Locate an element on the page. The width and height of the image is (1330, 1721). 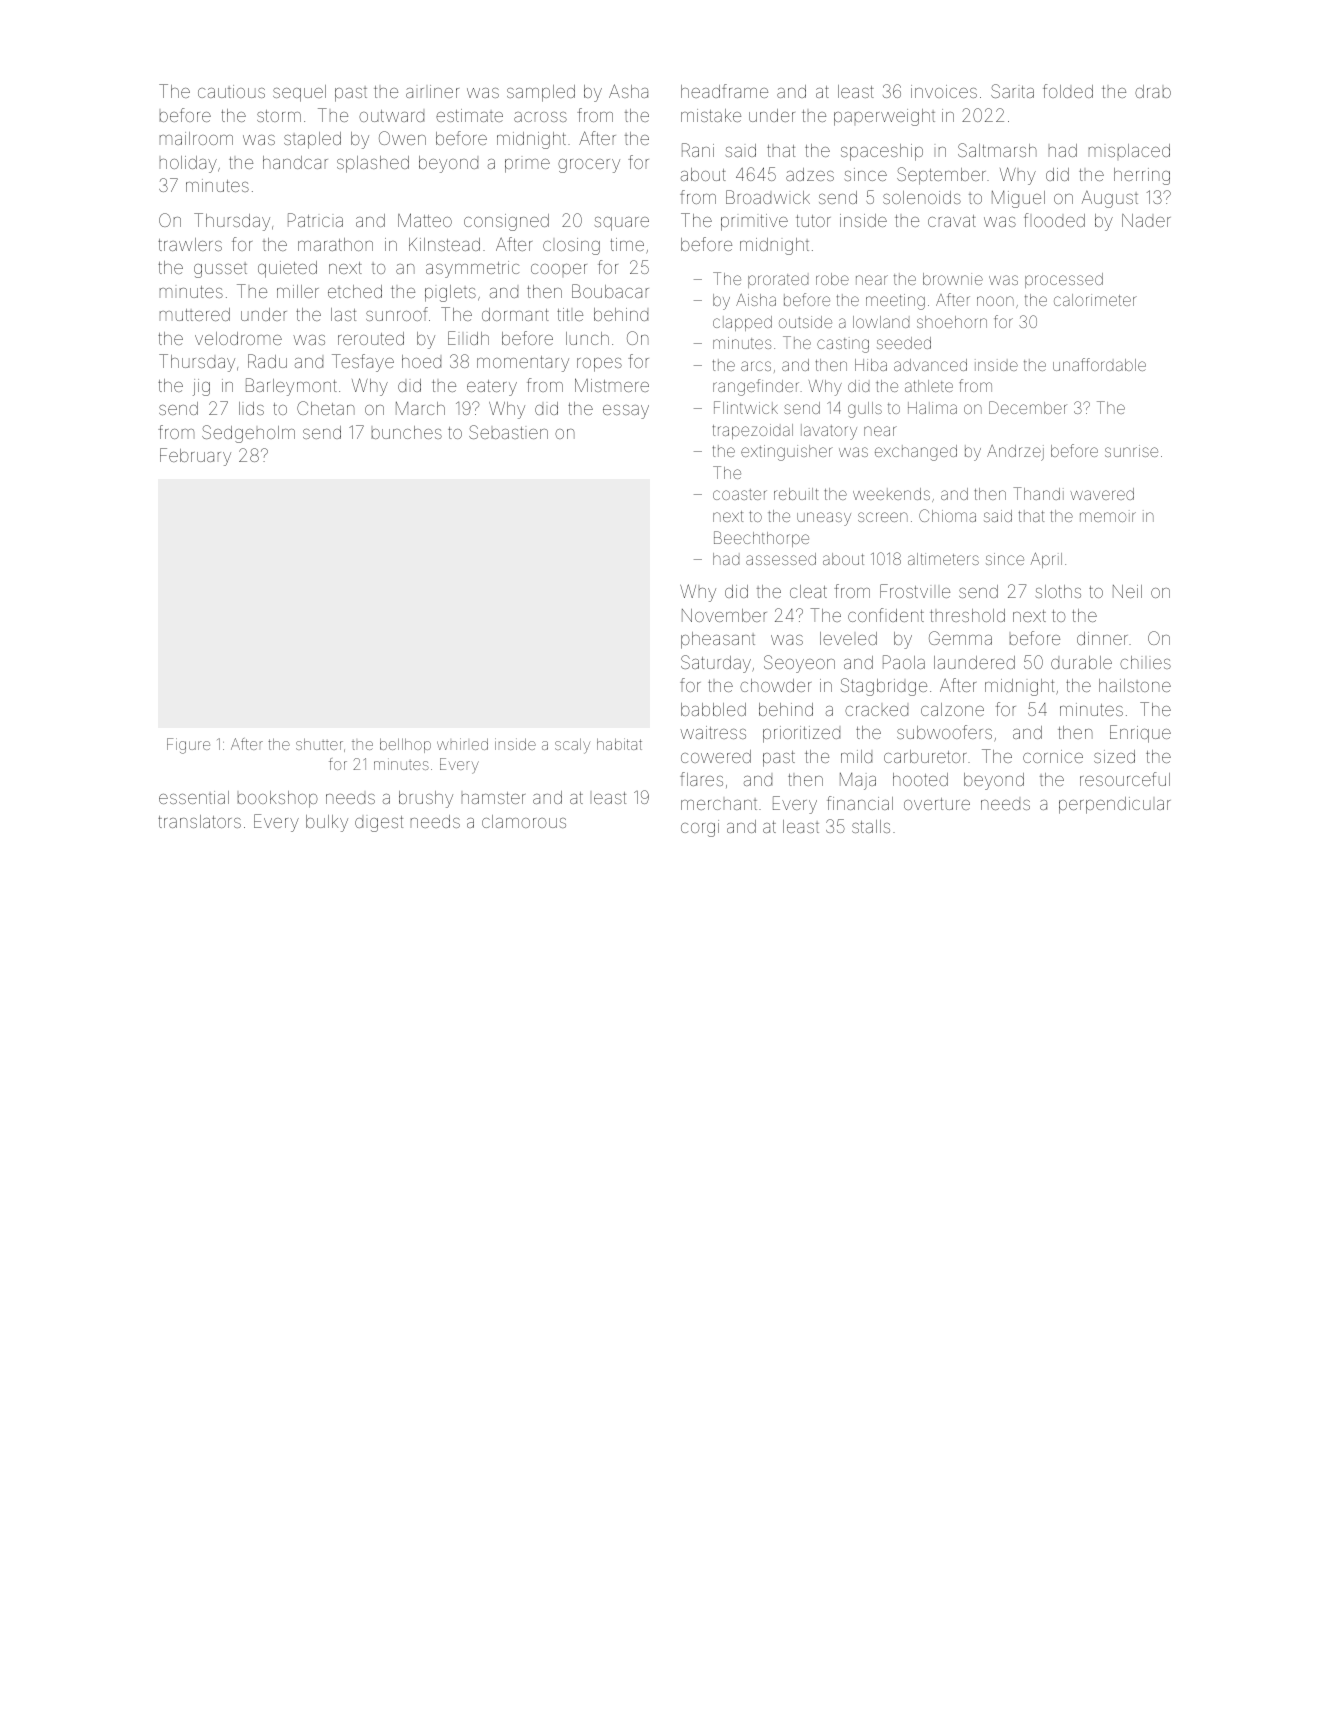
corgi is located at coordinates (700, 828).
